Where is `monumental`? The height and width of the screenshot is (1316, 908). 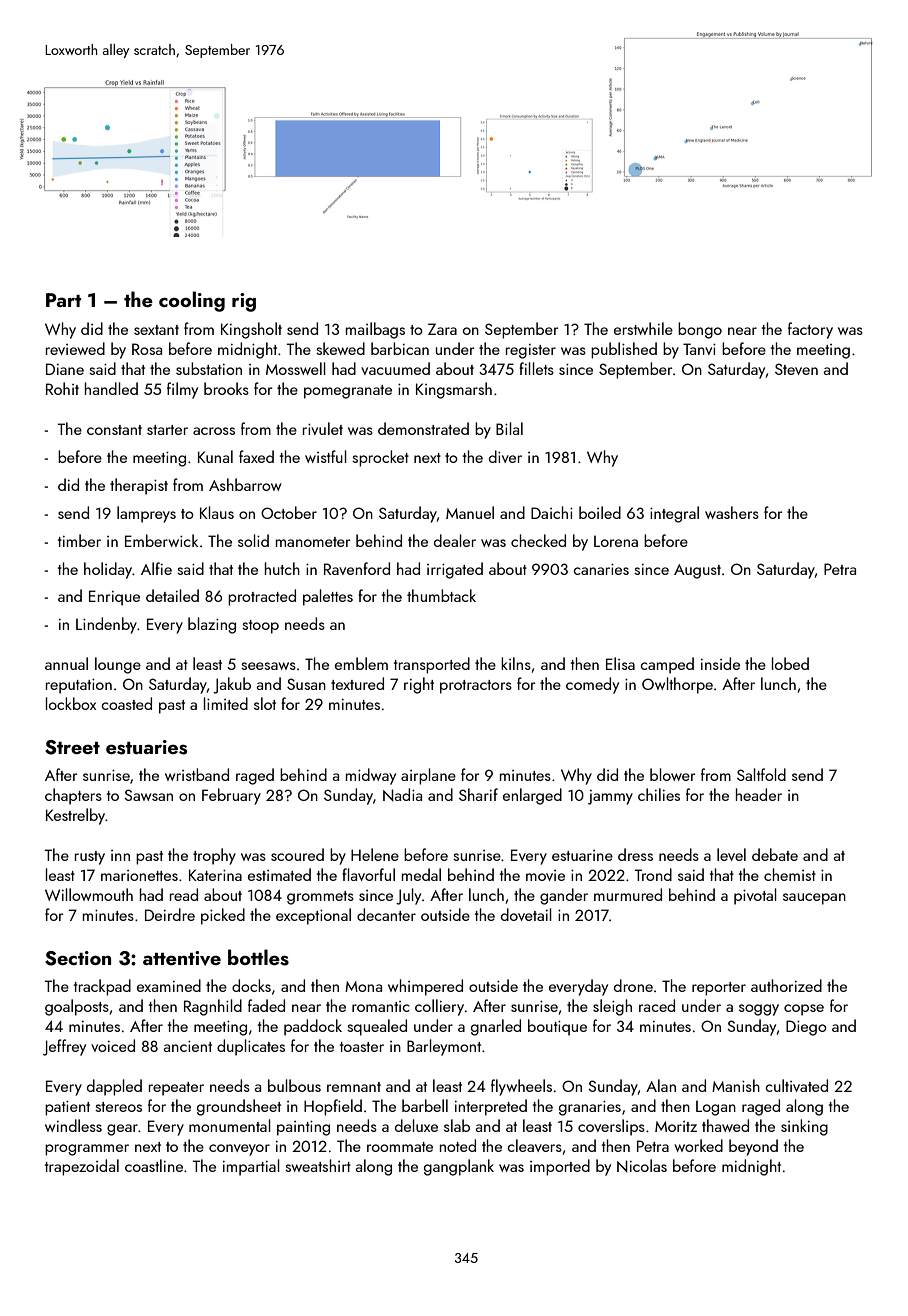 monumental is located at coordinates (230, 1125).
